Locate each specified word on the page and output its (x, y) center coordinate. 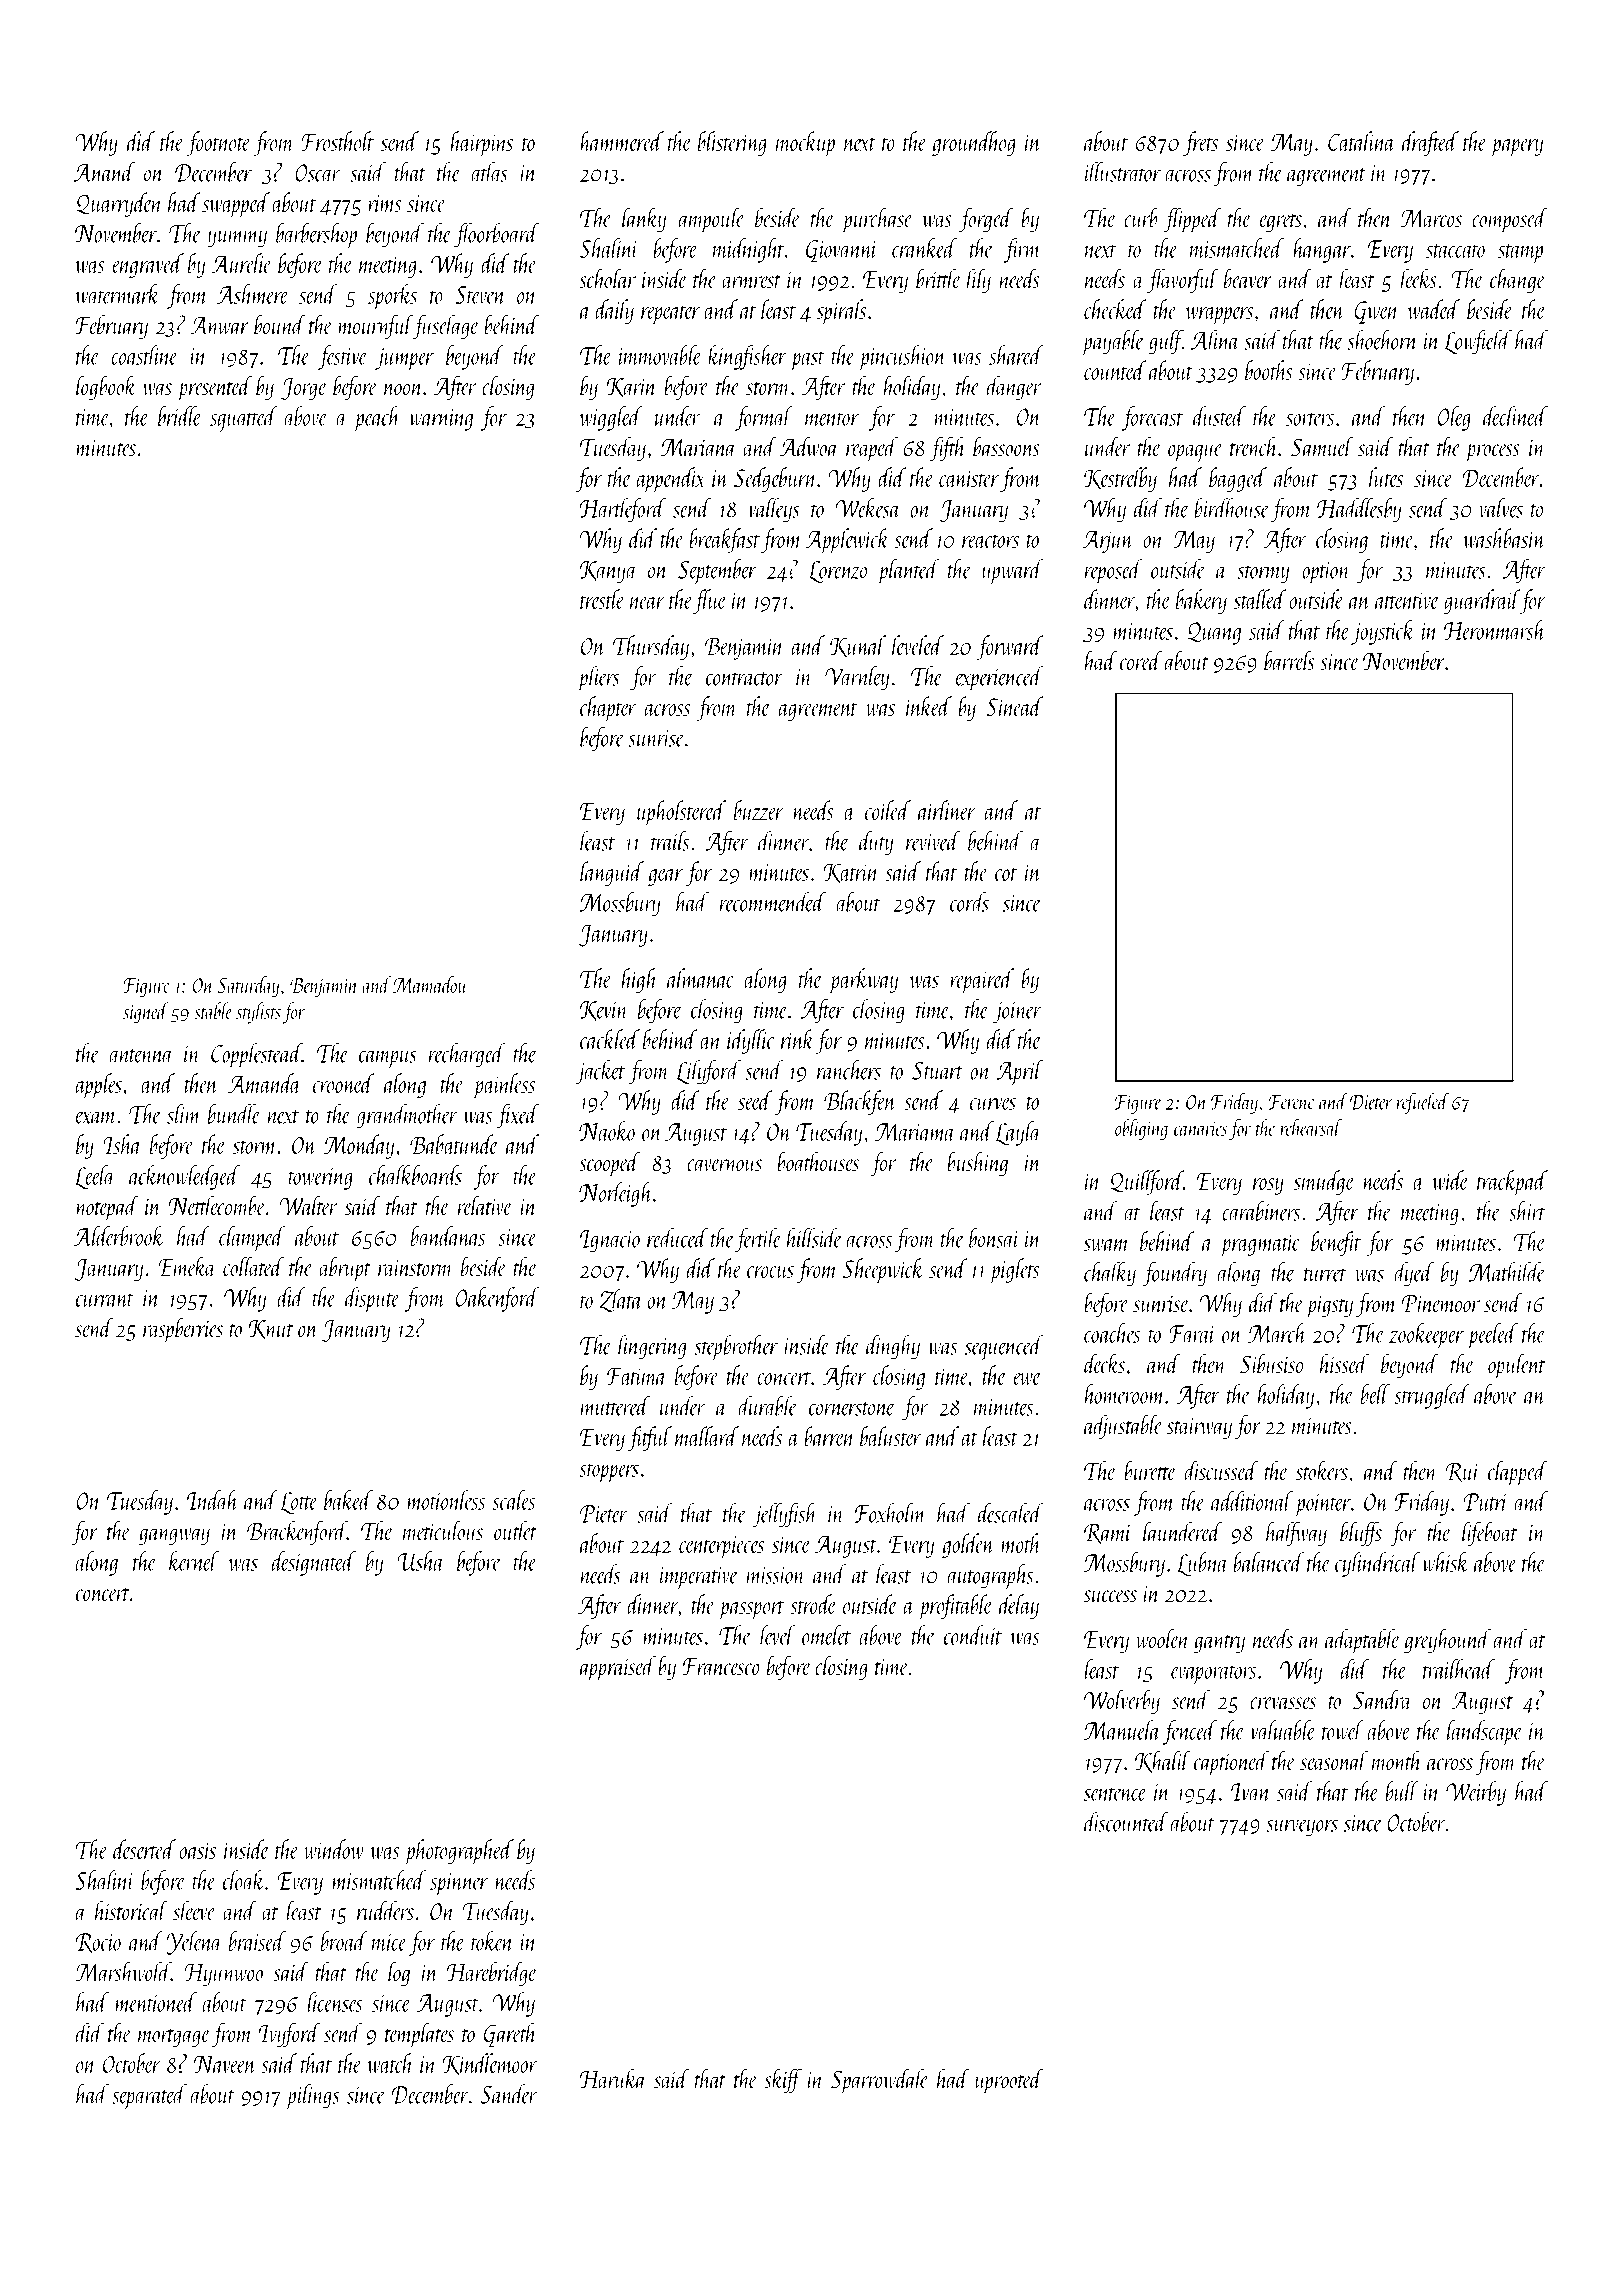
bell (1375, 1394)
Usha (421, 1561)
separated (149, 2097)
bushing (977, 1163)
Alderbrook (119, 1236)
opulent (1517, 1366)
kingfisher (747, 357)
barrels (1289, 660)
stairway (1199, 1428)
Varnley (857, 678)
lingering (652, 1347)
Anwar (219, 326)
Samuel (1322, 446)
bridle (180, 416)
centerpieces (721, 1547)
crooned (344, 1083)
